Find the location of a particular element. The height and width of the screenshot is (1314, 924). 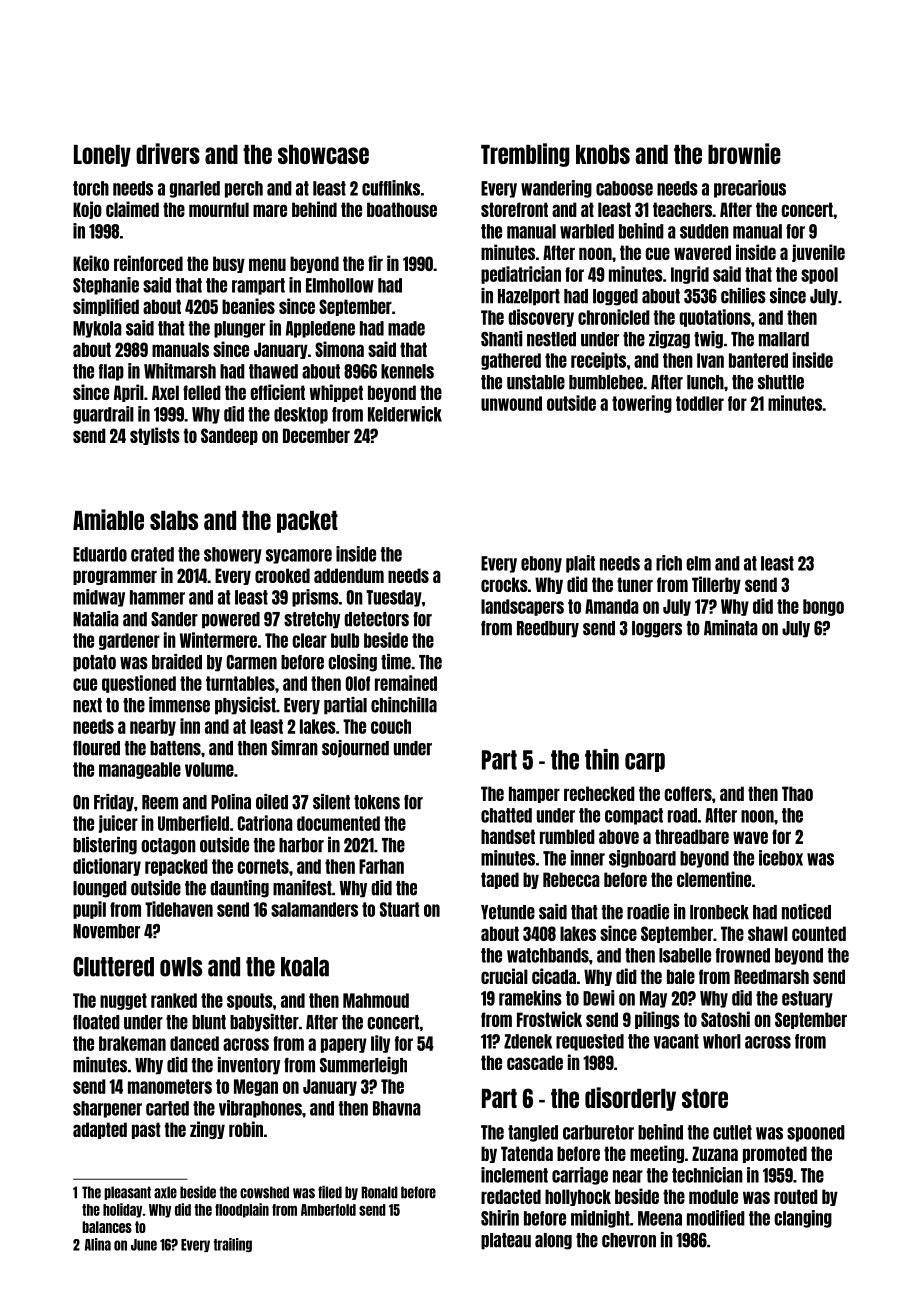

dictionary is located at coordinates (107, 867).
